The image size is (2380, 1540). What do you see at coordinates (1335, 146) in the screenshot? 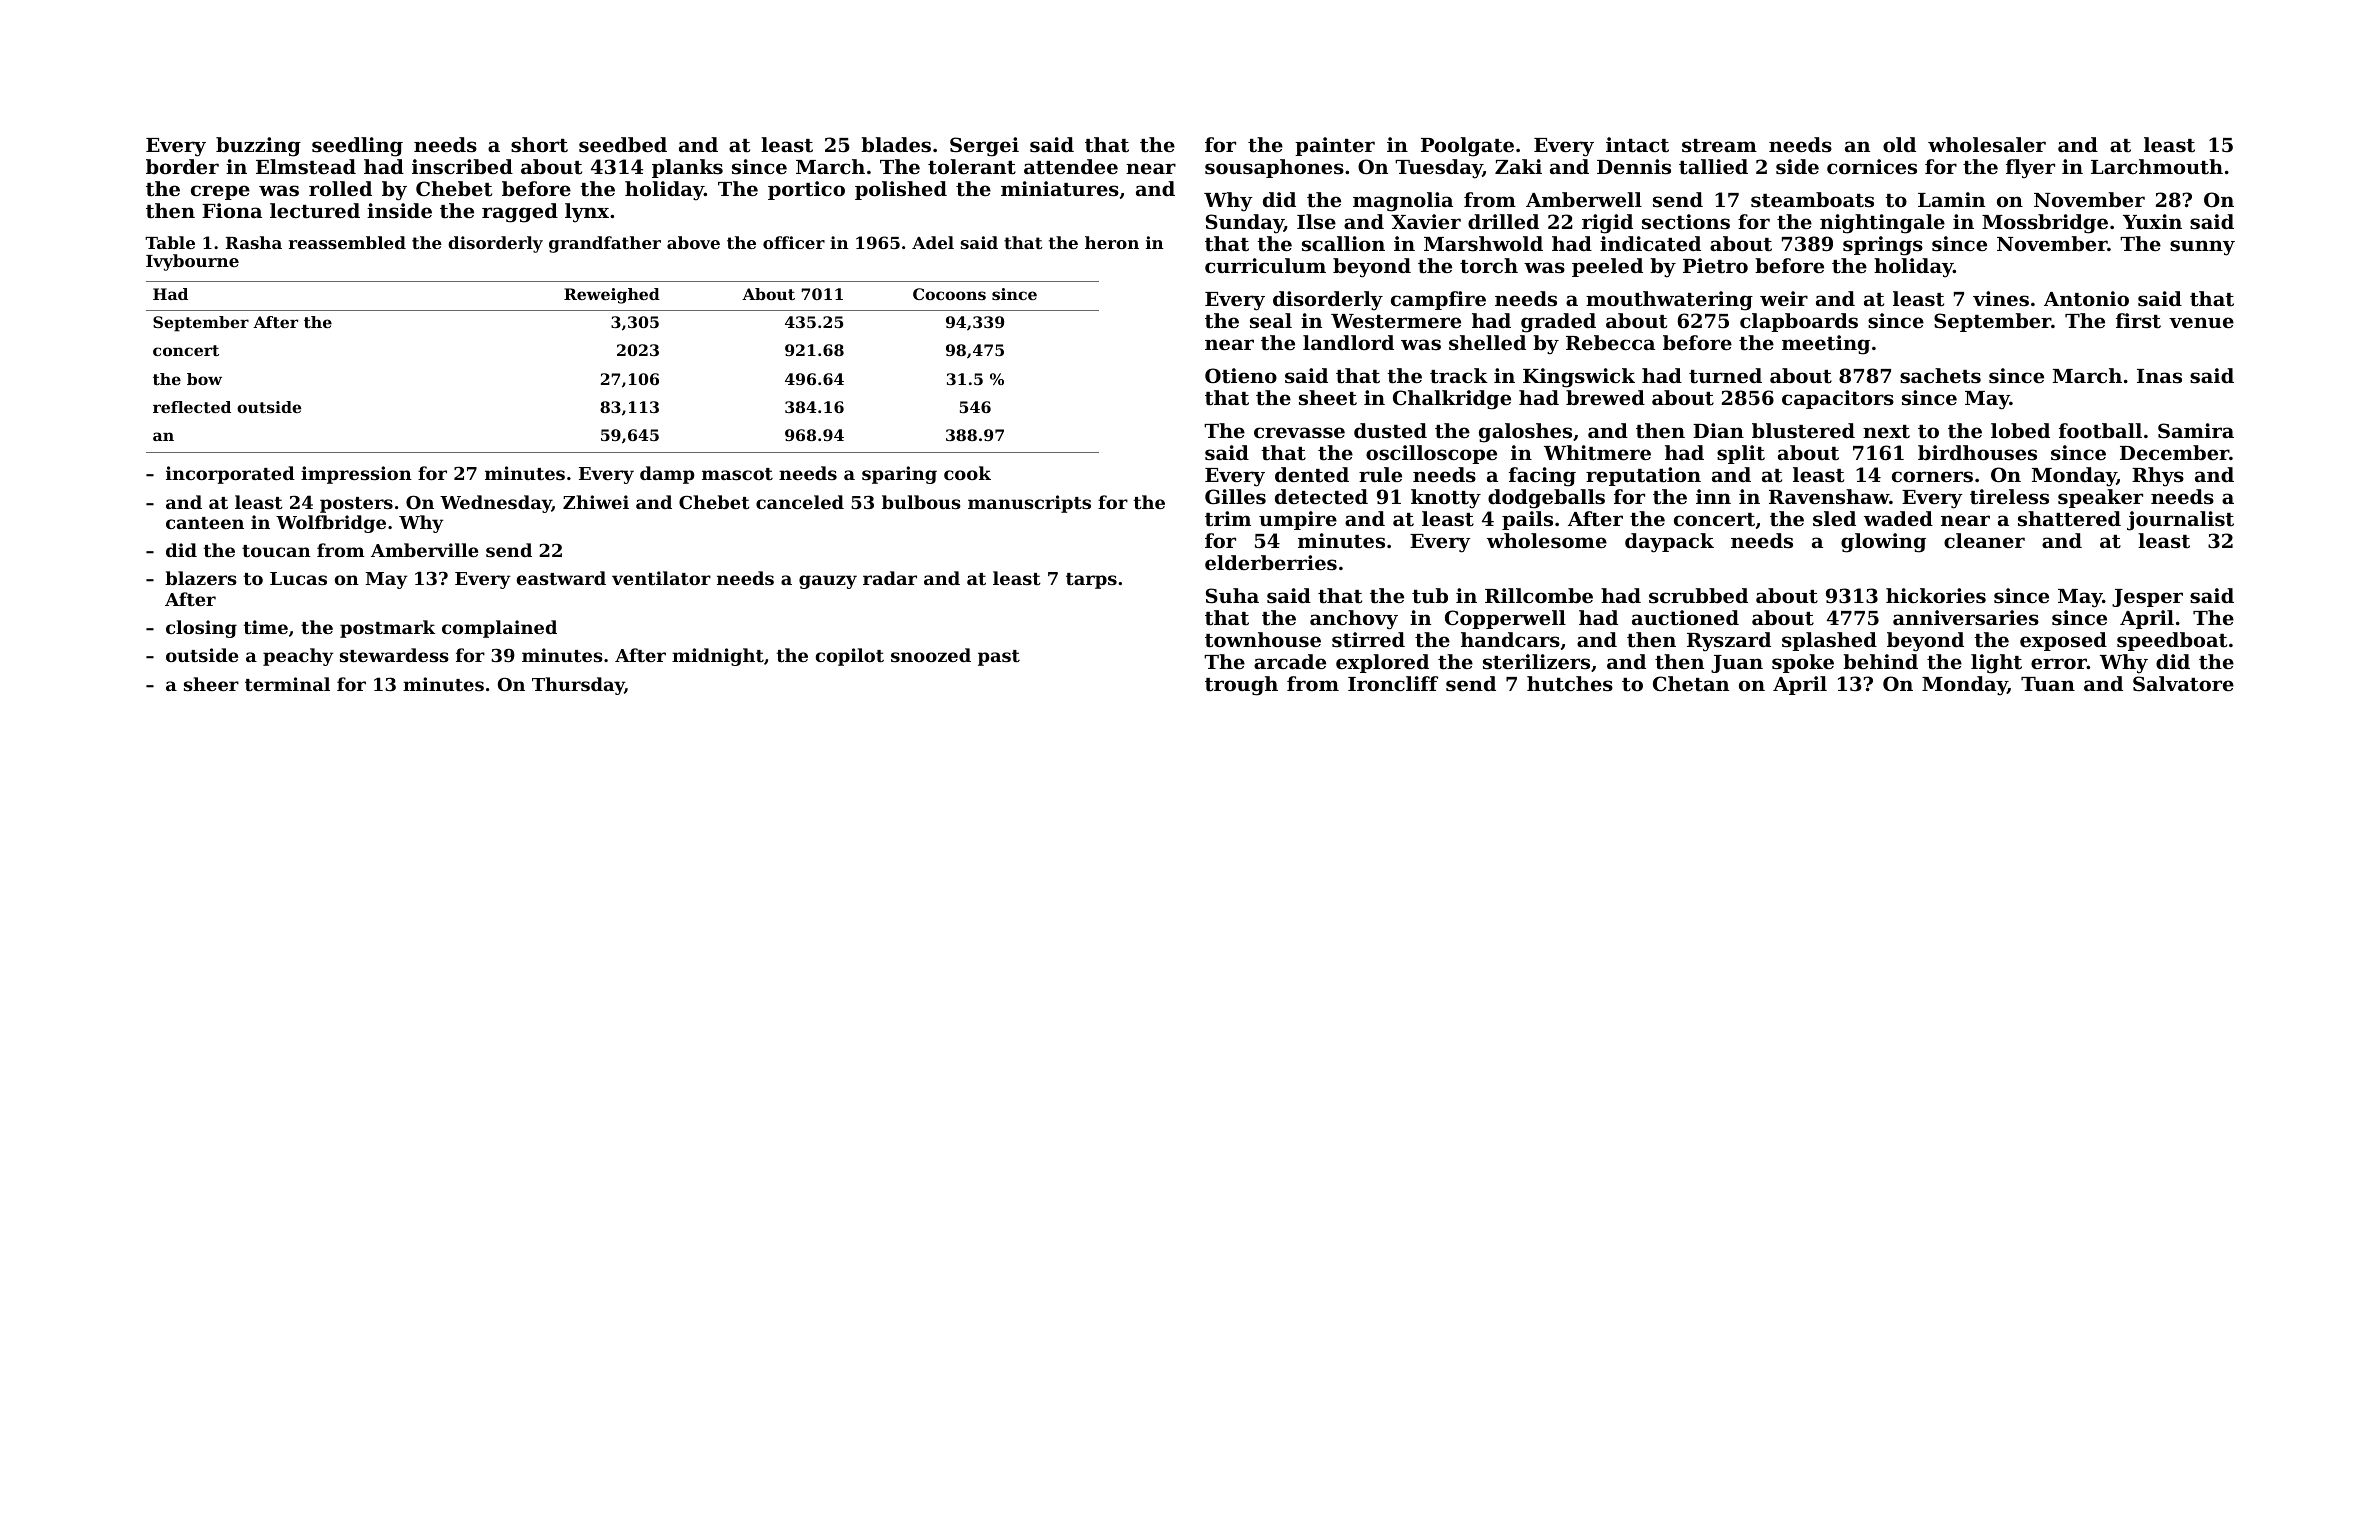
I see `painter` at bounding box center [1335, 146].
